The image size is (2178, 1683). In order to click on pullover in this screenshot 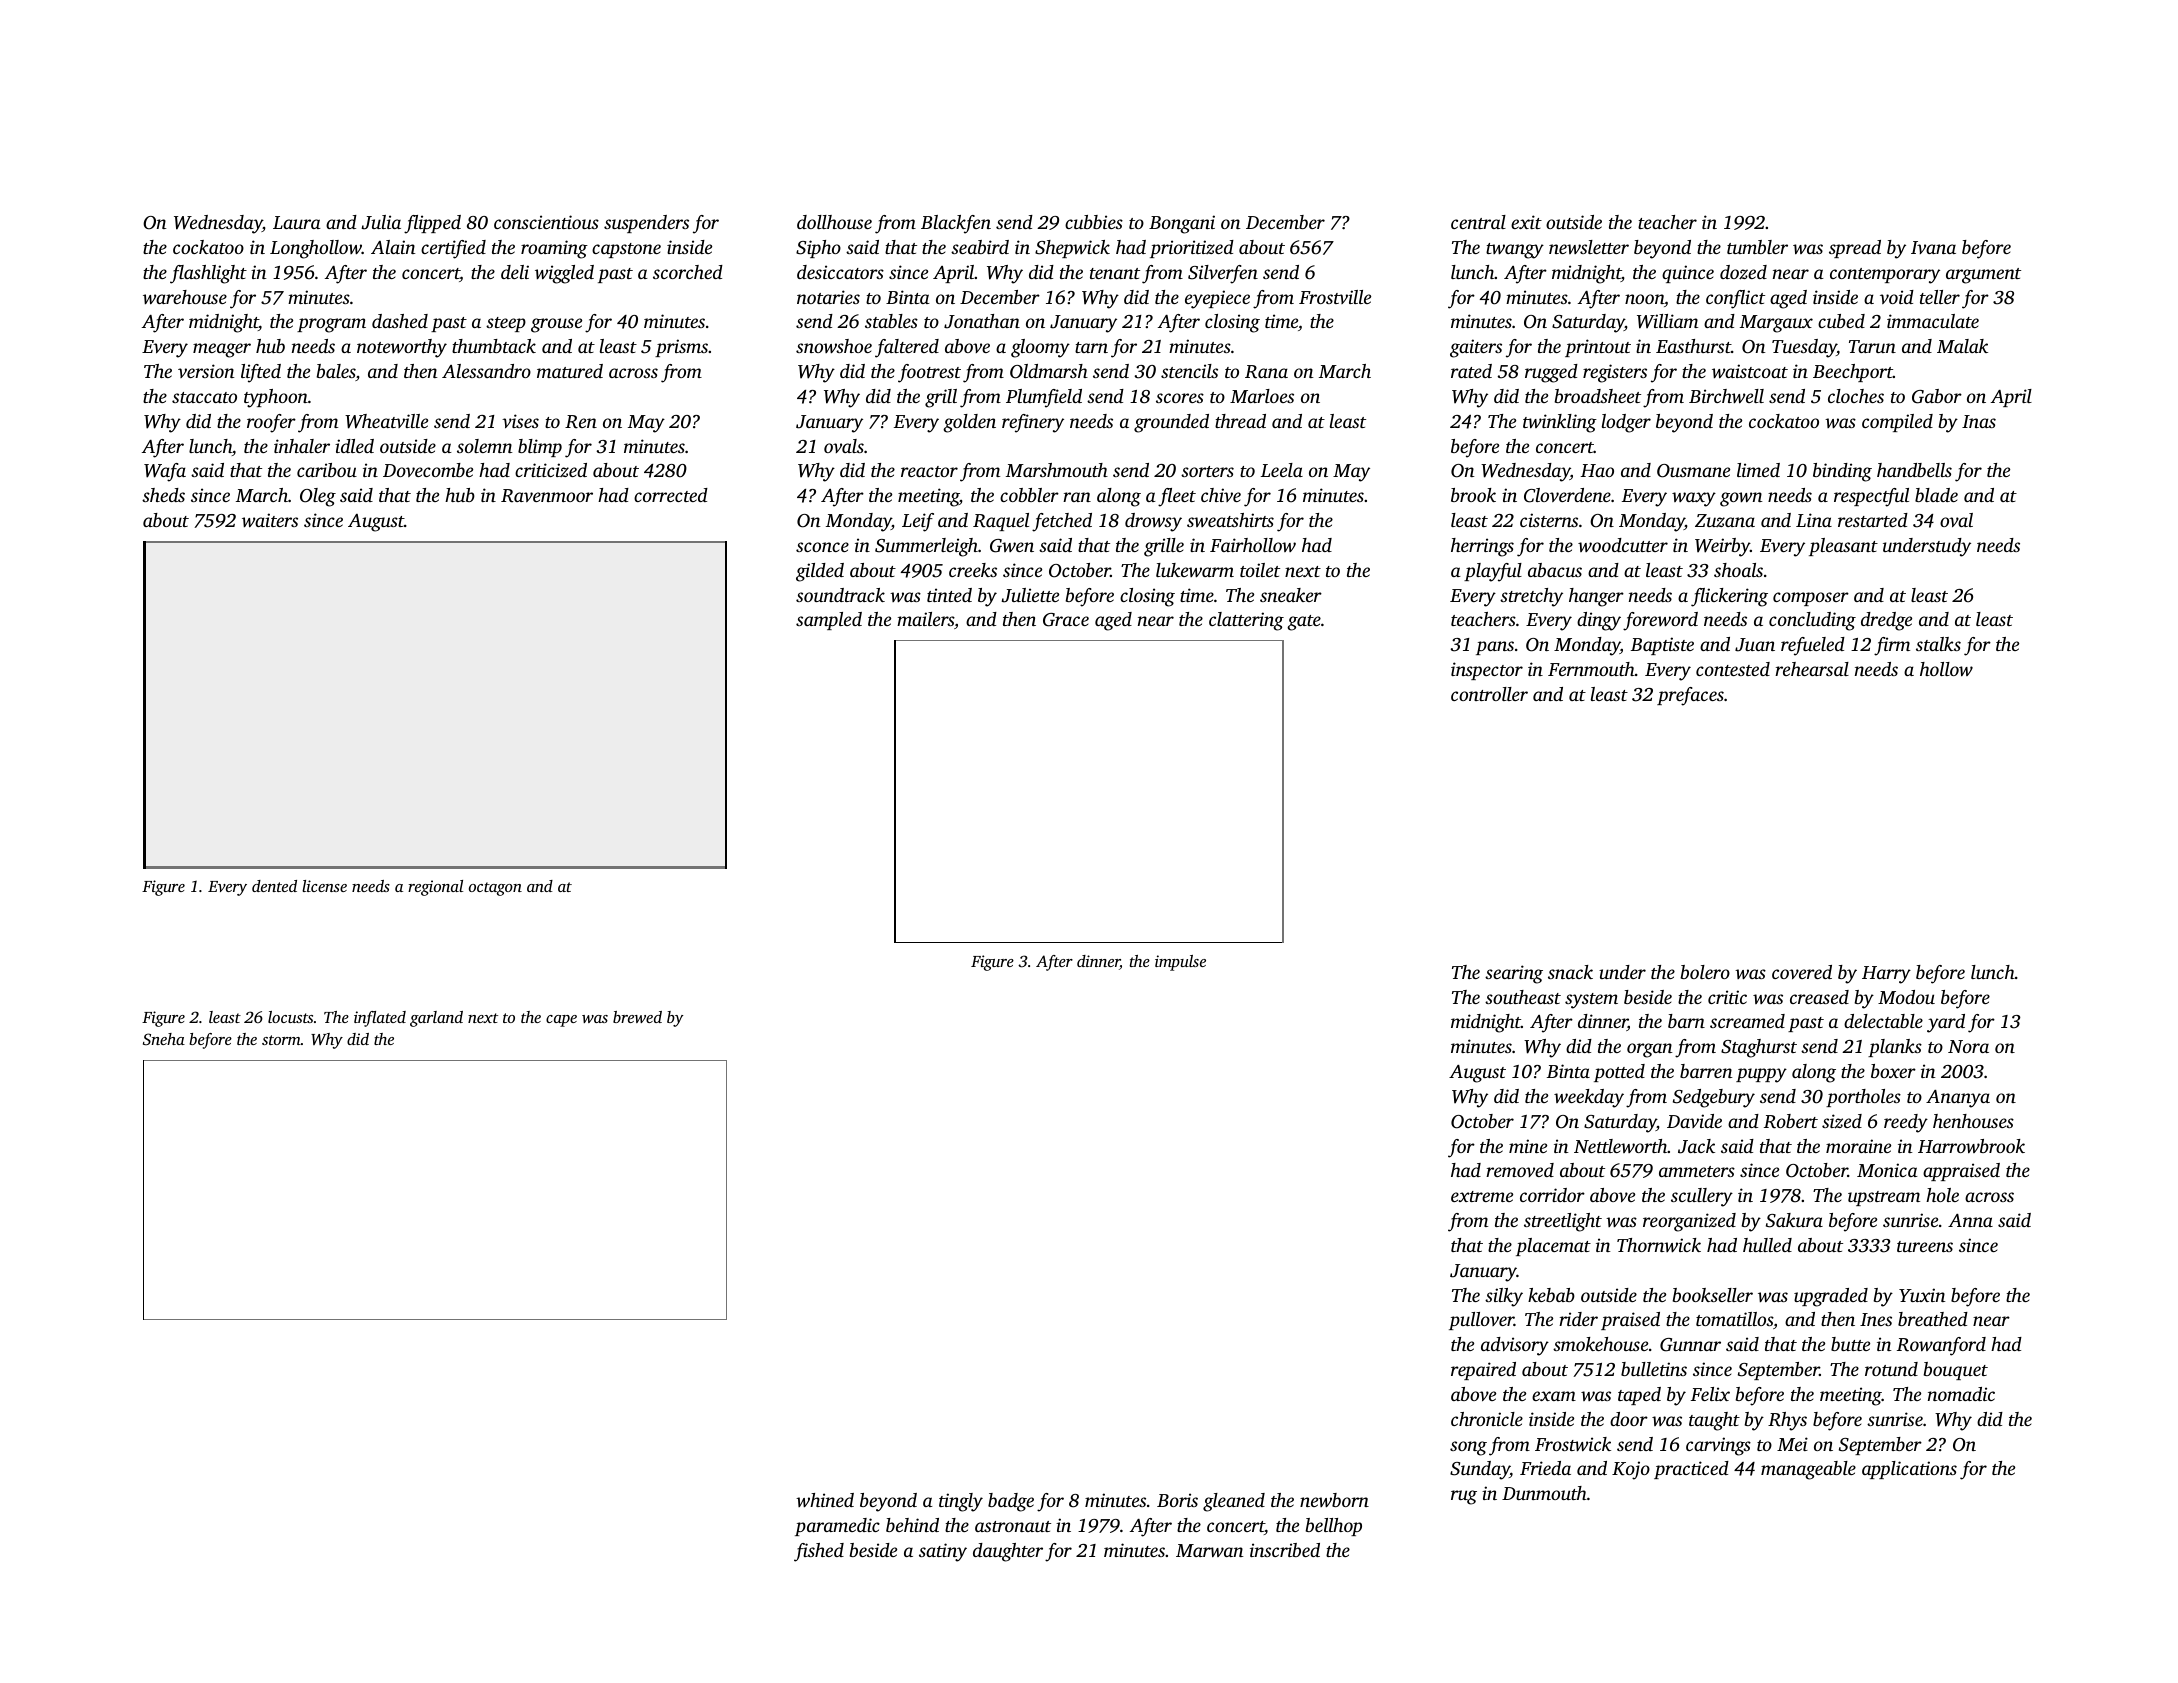, I will do `click(1481, 1321)`.
